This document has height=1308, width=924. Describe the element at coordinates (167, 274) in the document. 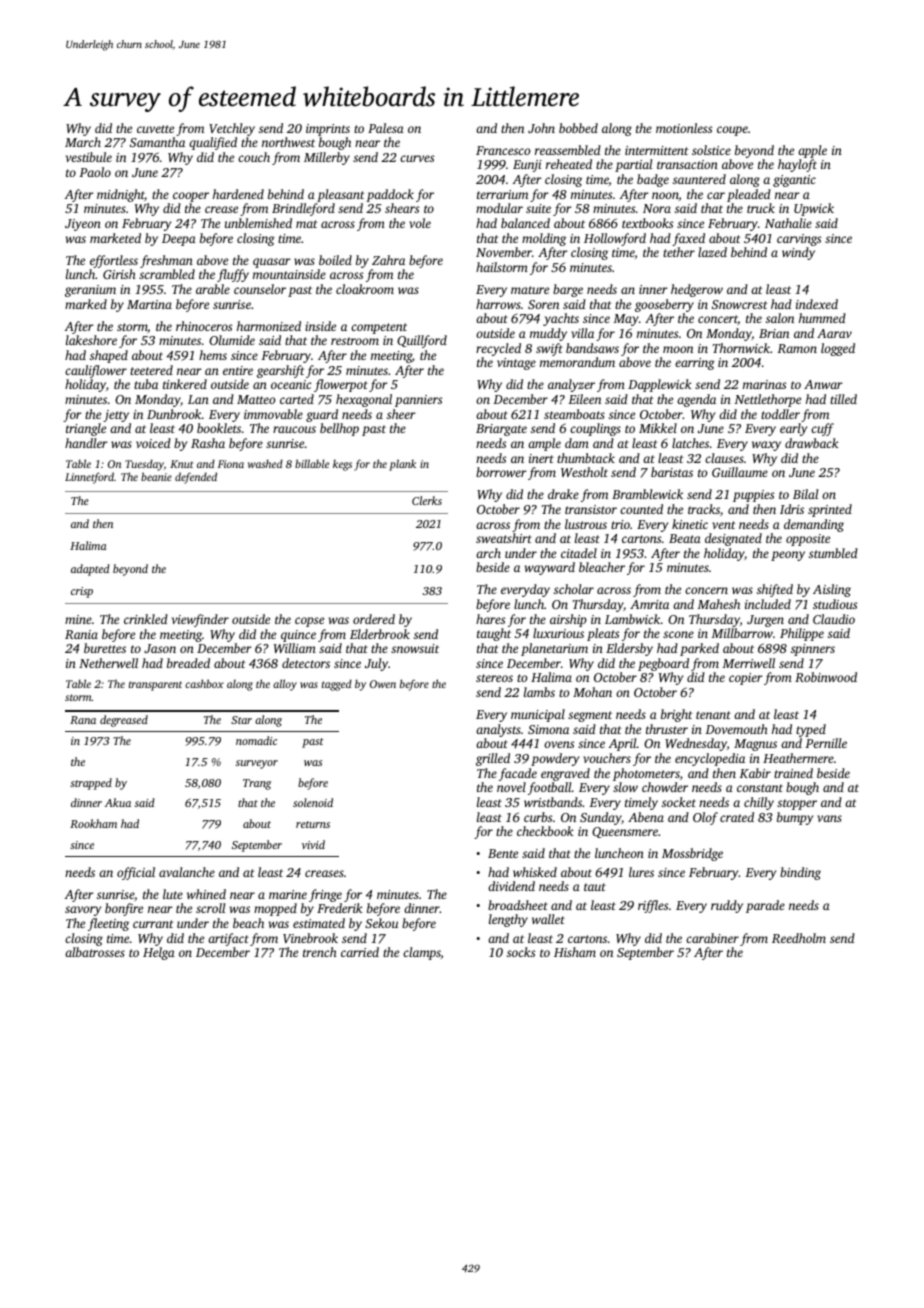

I see `scrambled` at that location.
